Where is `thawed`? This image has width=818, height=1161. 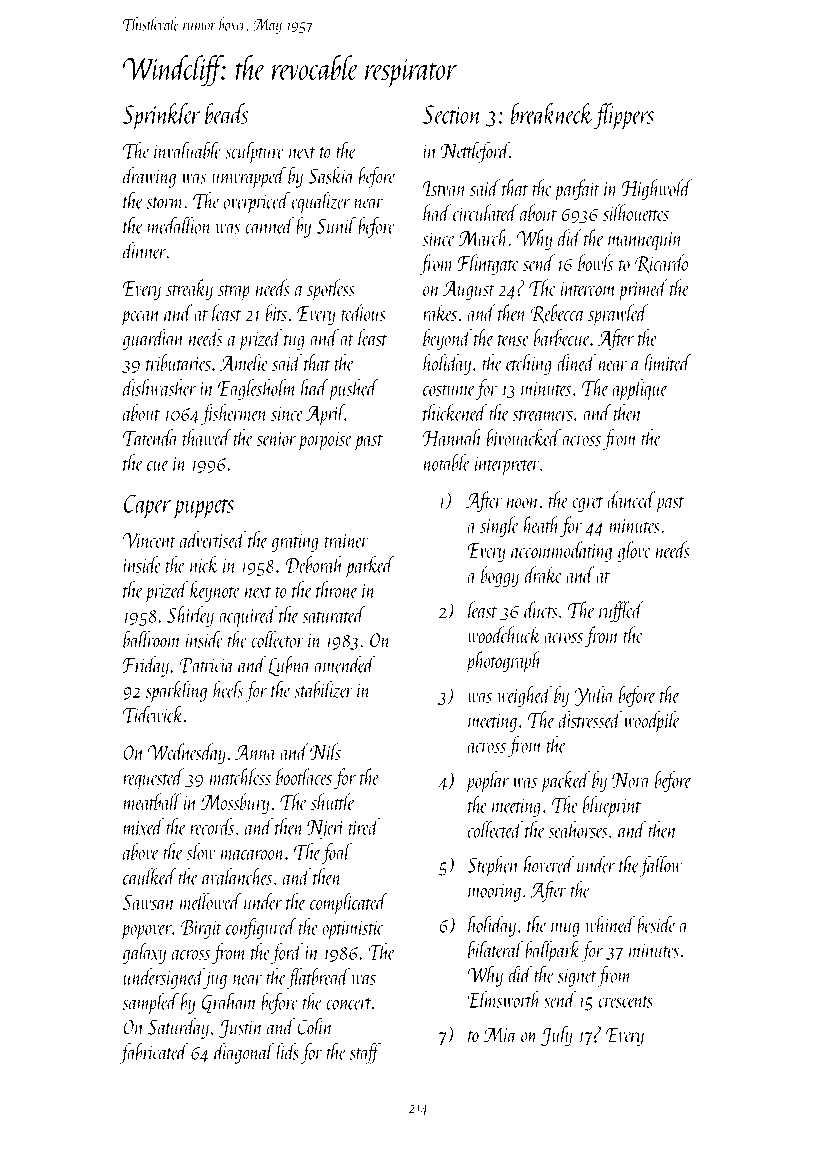
thawed is located at coordinates (207, 437).
